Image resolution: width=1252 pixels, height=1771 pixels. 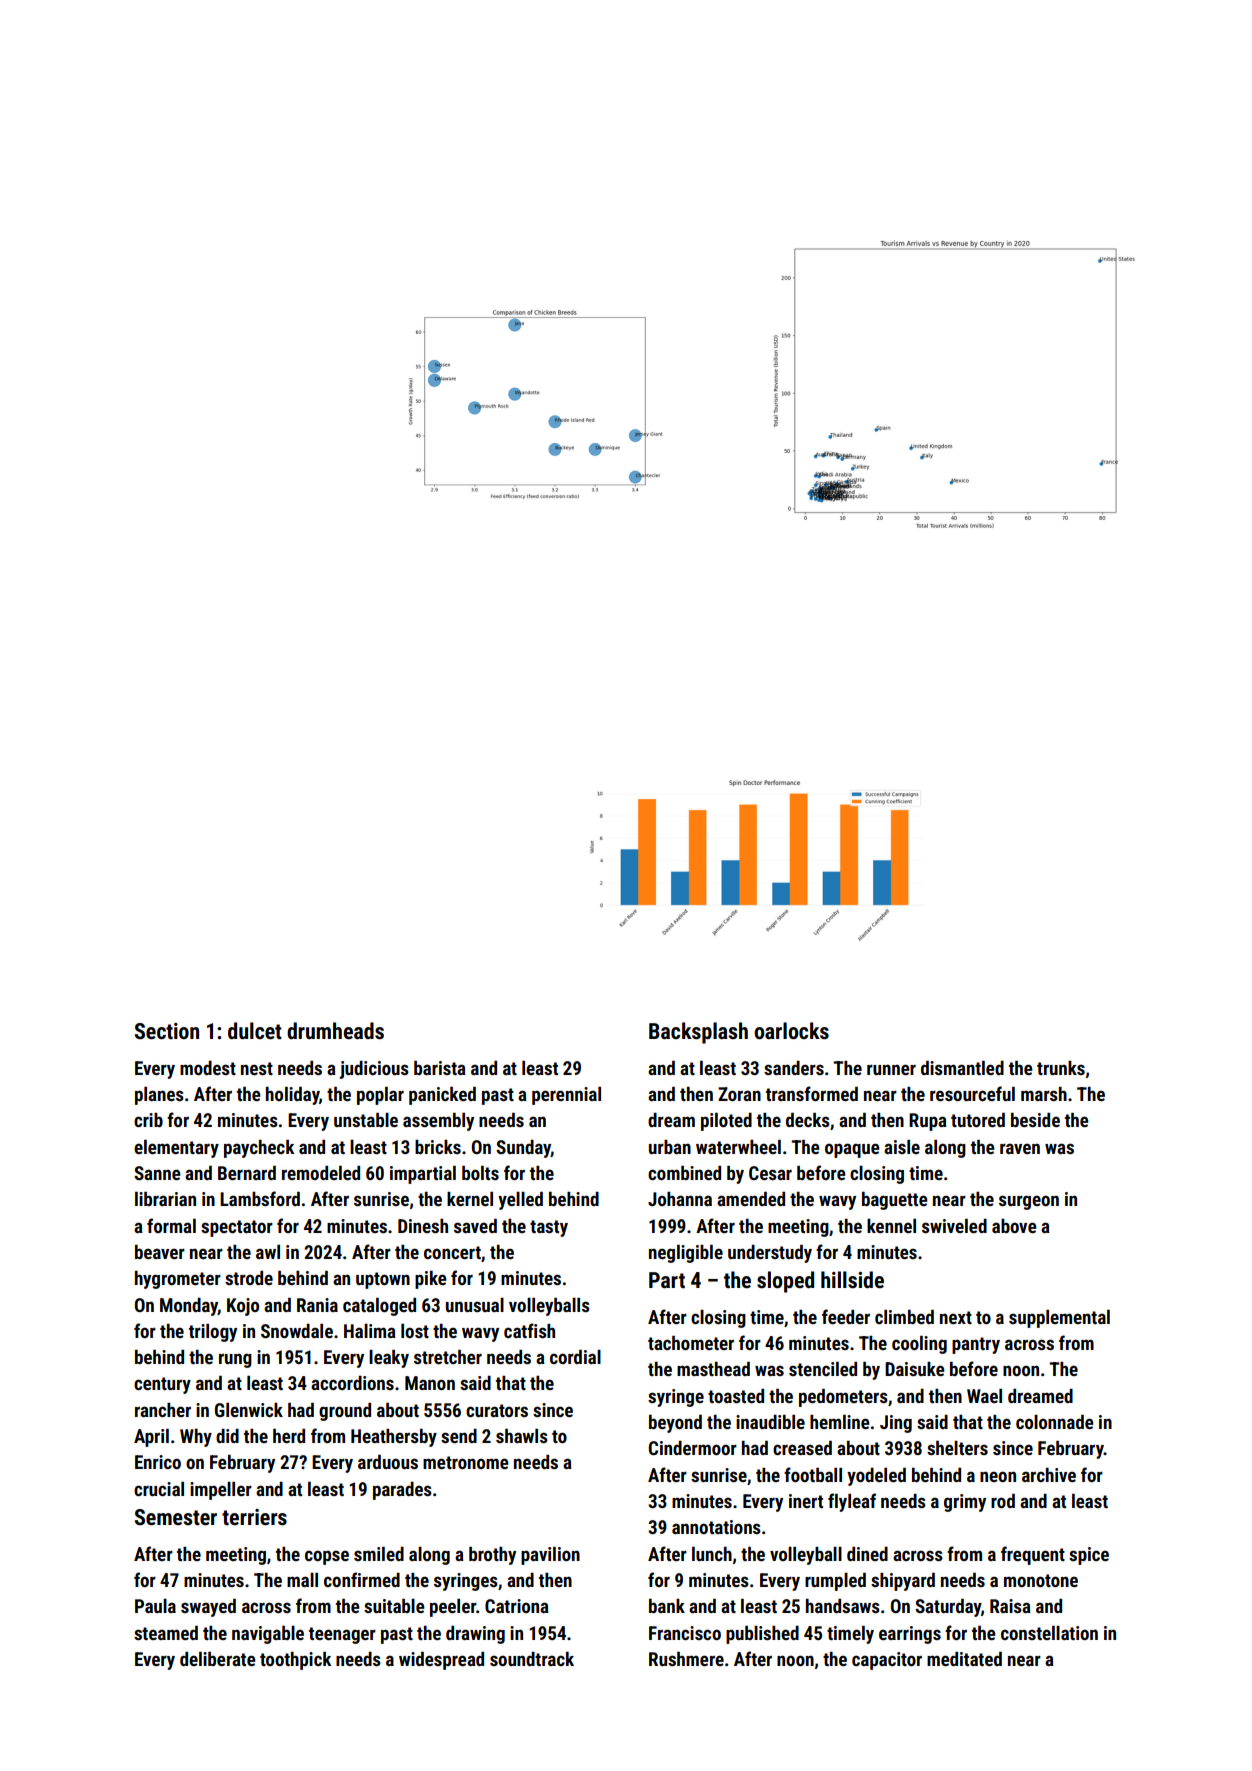 I want to click on cordial, so click(x=575, y=1357).
